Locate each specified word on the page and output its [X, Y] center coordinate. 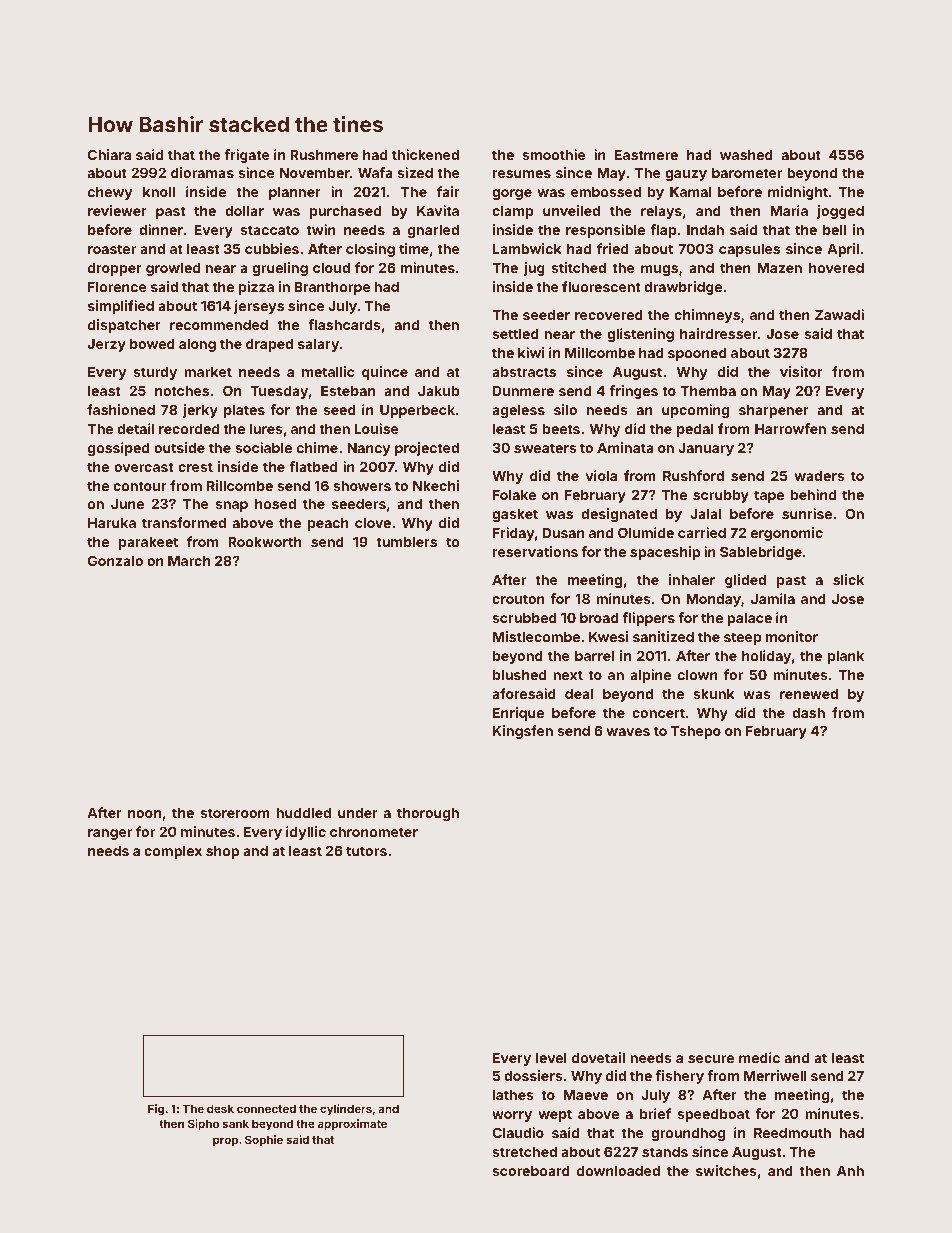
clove [373, 523]
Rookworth [265, 542]
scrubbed [524, 618]
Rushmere [324, 155]
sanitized [663, 636]
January [706, 449]
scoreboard [531, 1171]
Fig [156, 1110]
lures [266, 429]
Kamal [691, 192]
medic [759, 1057]
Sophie [264, 1141]
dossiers [533, 1075]
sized [415, 172]
